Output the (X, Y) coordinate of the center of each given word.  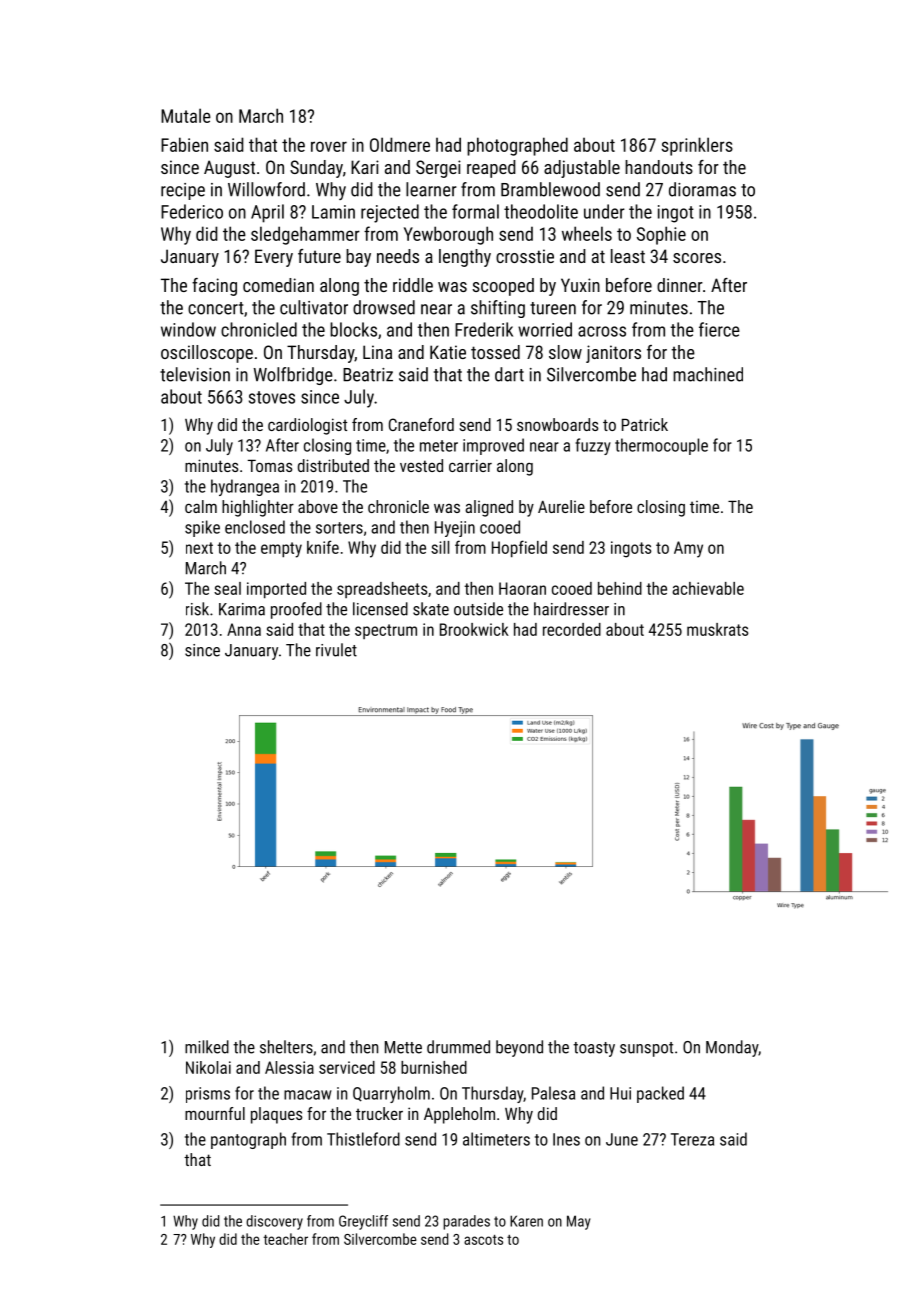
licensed (380, 609)
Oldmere (400, 144)
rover (329, 146)
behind (620, 588)
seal (227, 588)
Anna (244, 629)
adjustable (582, 169)
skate (431, 609)
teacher (285, 1239)
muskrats (717, 629)
